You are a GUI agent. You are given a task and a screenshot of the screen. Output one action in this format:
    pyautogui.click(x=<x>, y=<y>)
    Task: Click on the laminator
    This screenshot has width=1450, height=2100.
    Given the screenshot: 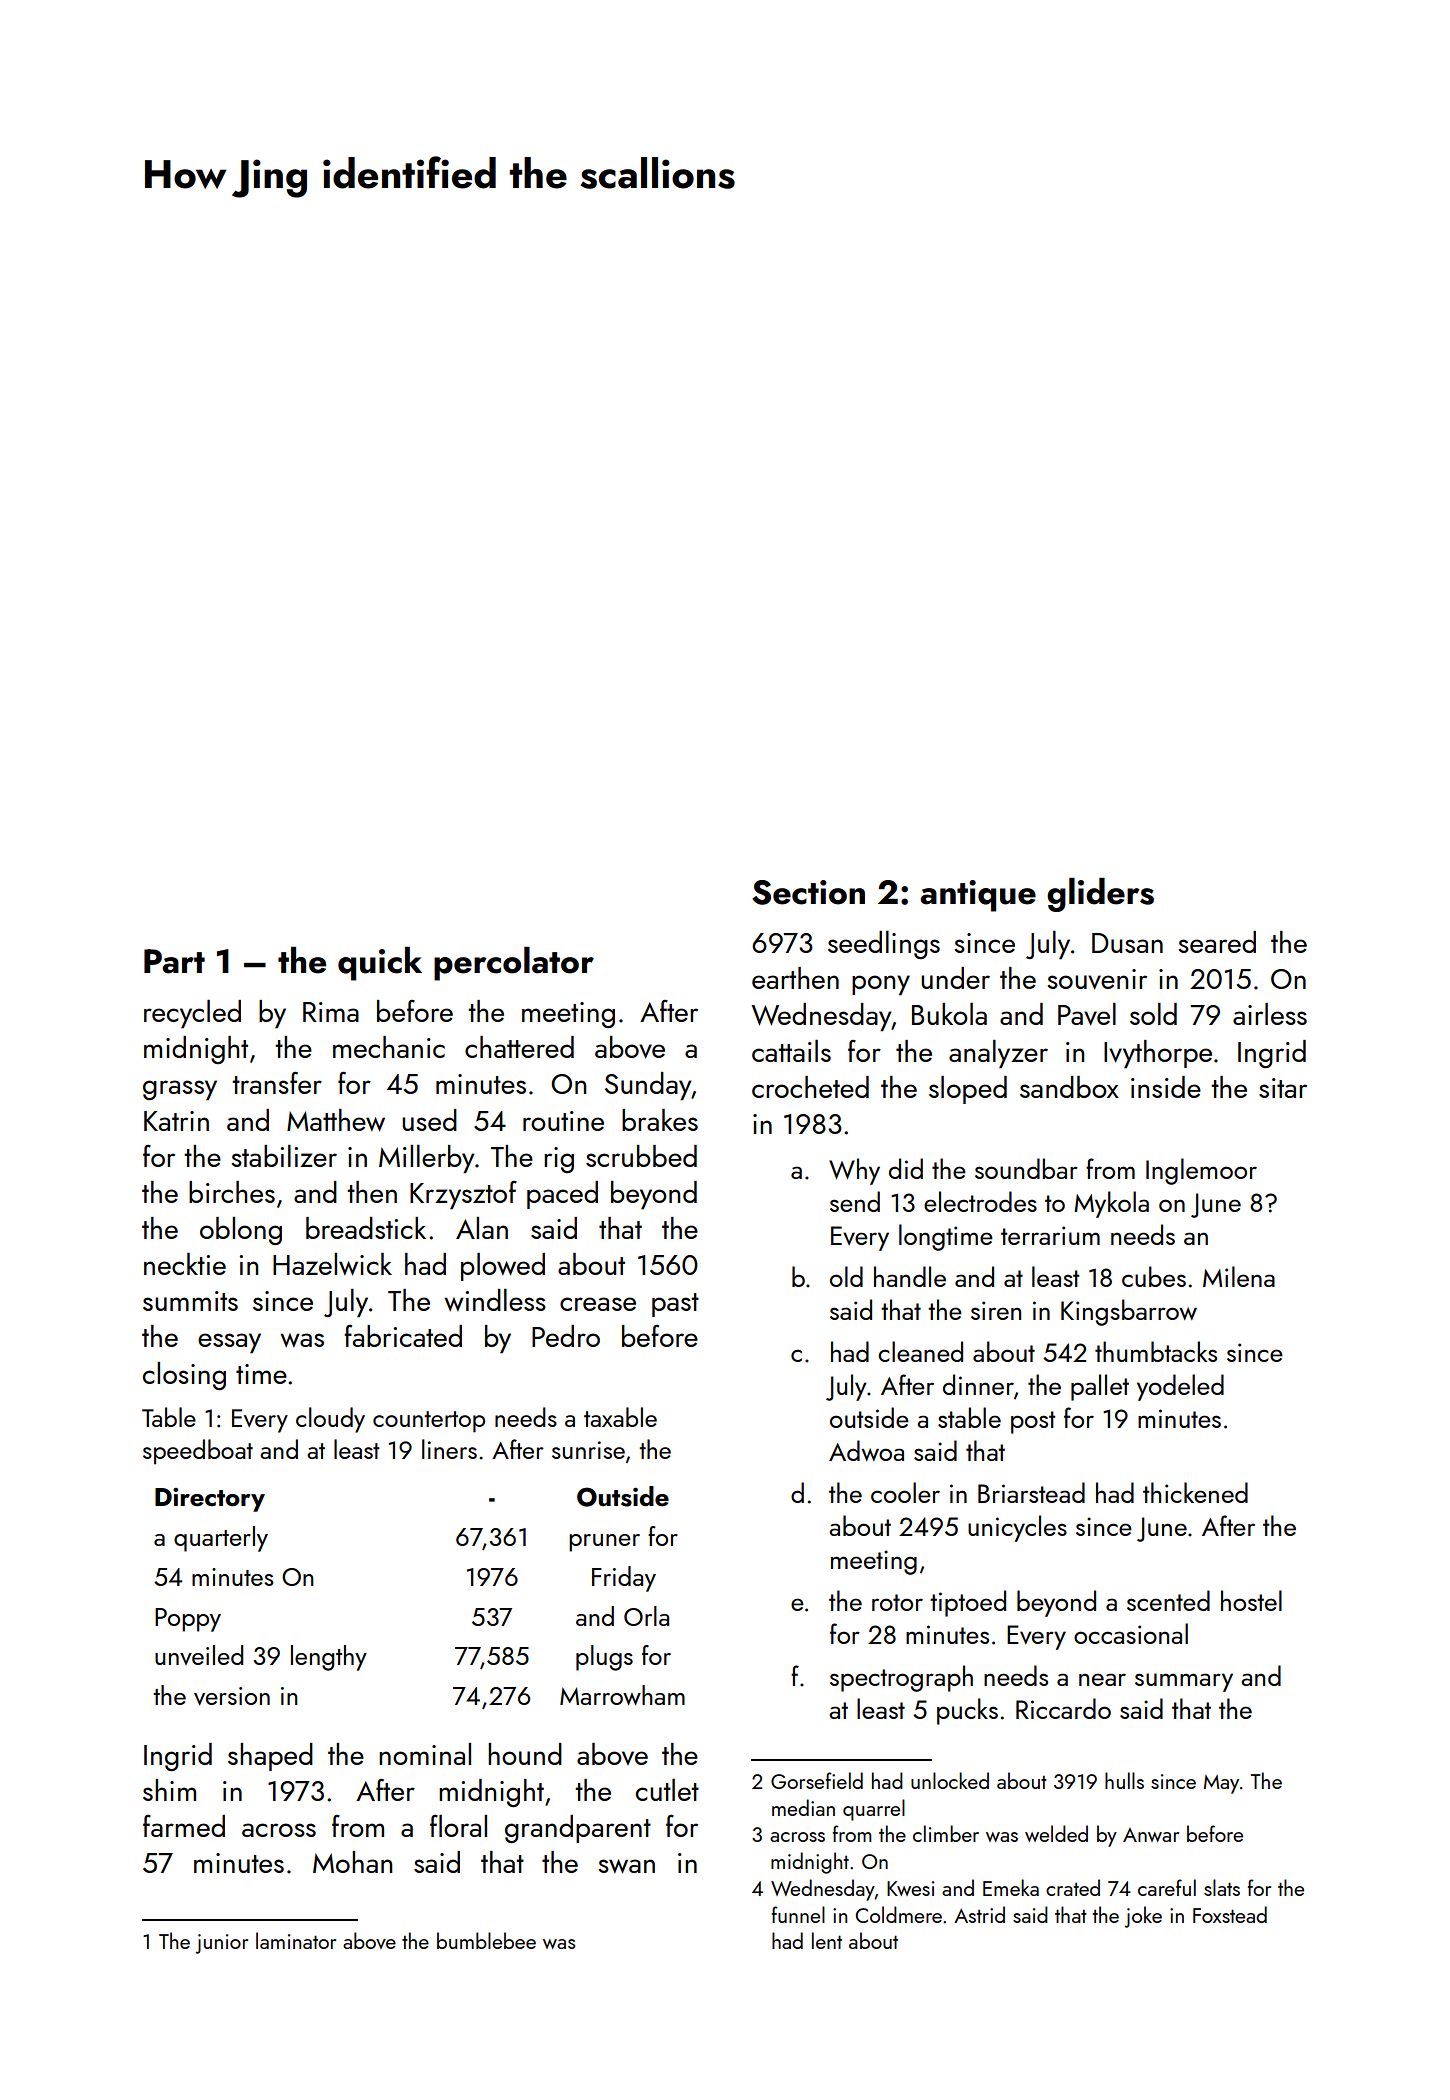 What is the action you would take?
    pyautogui.click(x=296, y=1940)
